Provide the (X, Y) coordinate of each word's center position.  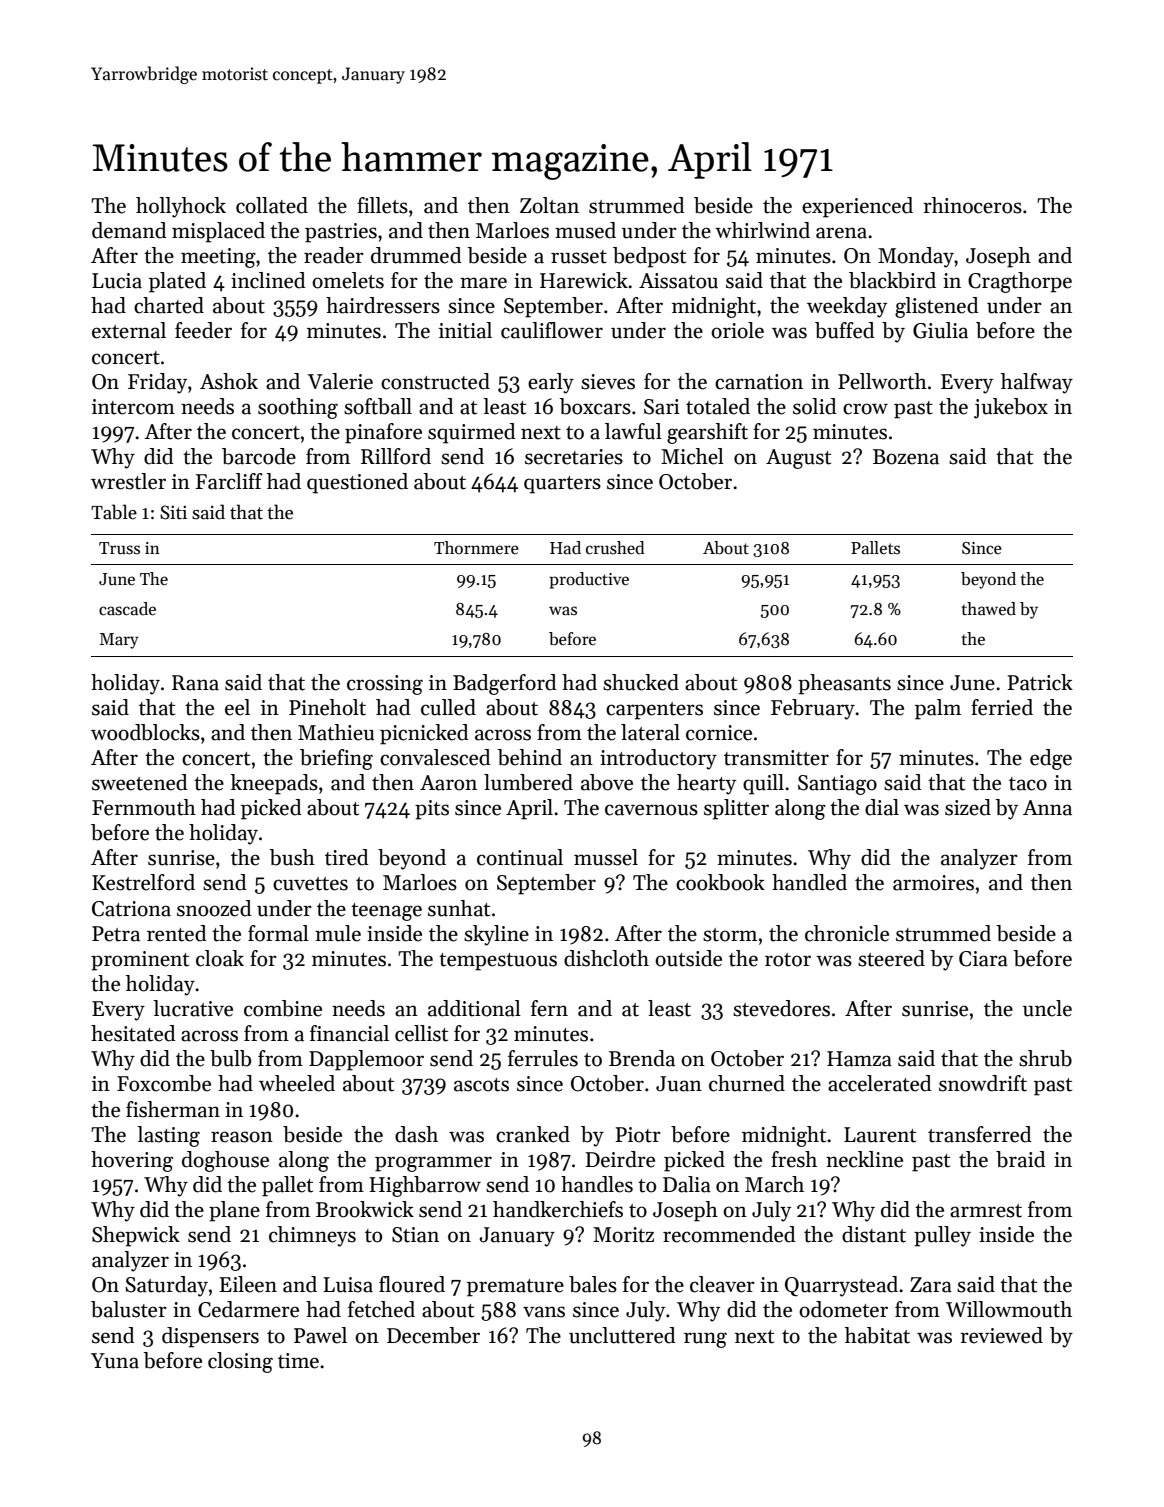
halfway (1037, 383)
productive (589, 580)
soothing (298, 408)
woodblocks (145, 732)
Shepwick (136, 1236)
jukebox (1011, 408)
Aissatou (678, 281)
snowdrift (983, 1083)
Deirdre (620, 1159)
